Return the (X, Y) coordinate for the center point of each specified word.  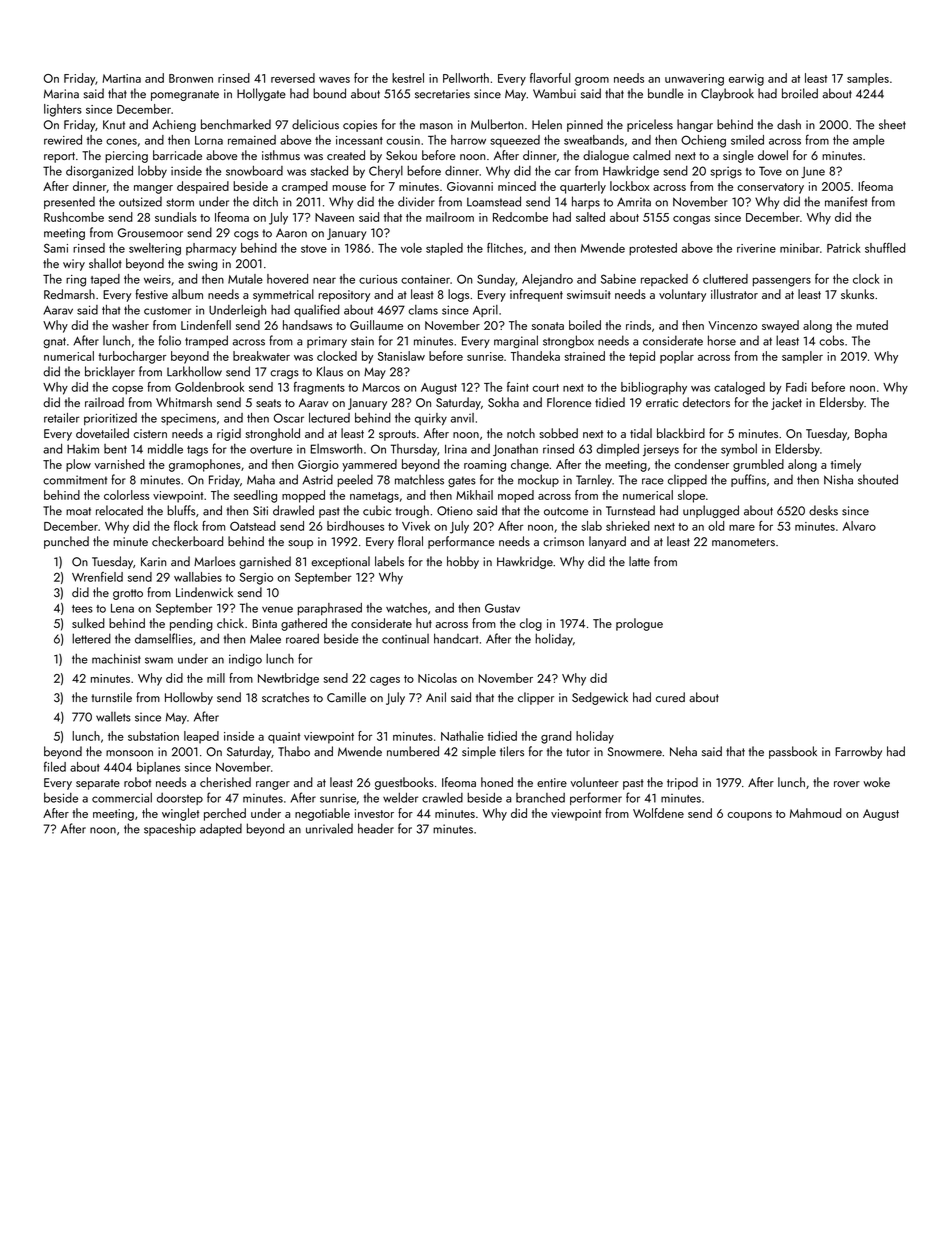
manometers (743, 542)
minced (517, 186)
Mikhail (474, 495)
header (376, 828)
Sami (56, 248)
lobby (152, 172)
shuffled (885, 248)
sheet (892, 124)
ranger (273, 785)
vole (411, 248)
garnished (265, 562)
